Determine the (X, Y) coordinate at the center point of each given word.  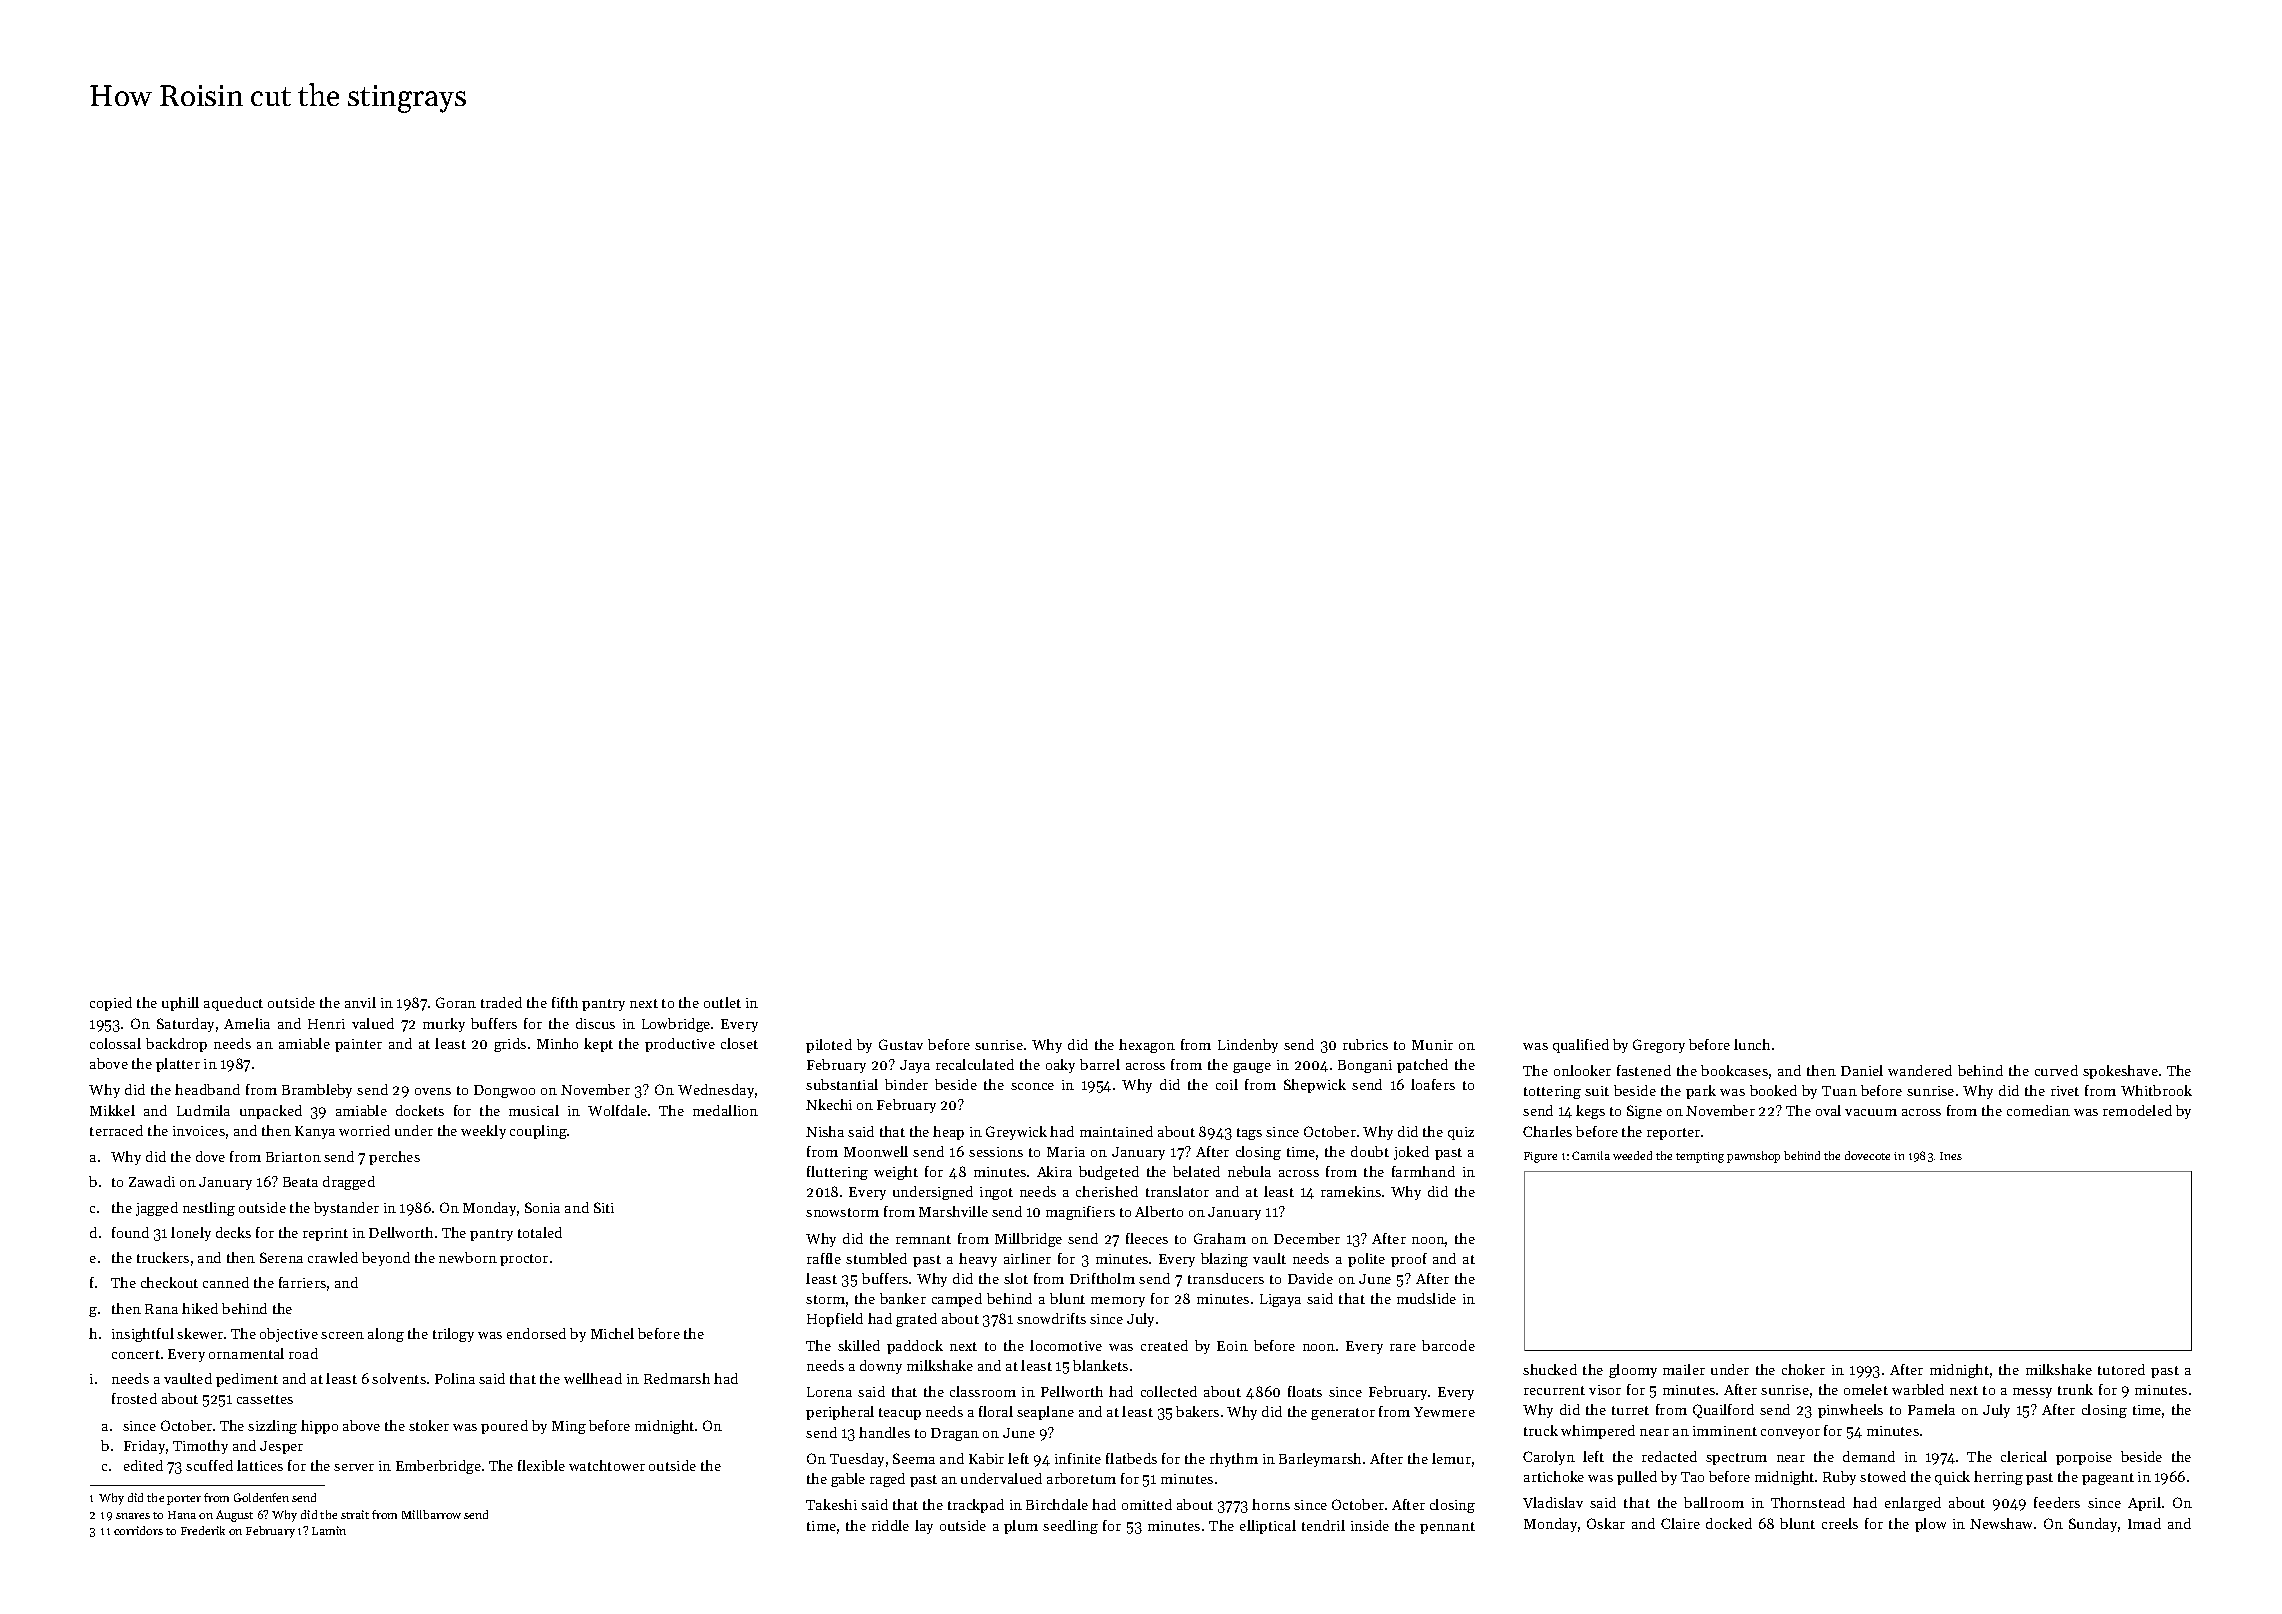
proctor (524, 1260)
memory (1118, 1302)
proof (1409, 1260)
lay (924, 1527)
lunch (1752, 1044)
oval (1828, 1110)
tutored (2121, 1369)
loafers (1433, 1084)
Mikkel (112, 1110)
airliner (1027, 1258)
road (303, 1353)
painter (358, 1045)
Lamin (329, 1530)
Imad (2144, 1523)
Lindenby (1248, 1046)
